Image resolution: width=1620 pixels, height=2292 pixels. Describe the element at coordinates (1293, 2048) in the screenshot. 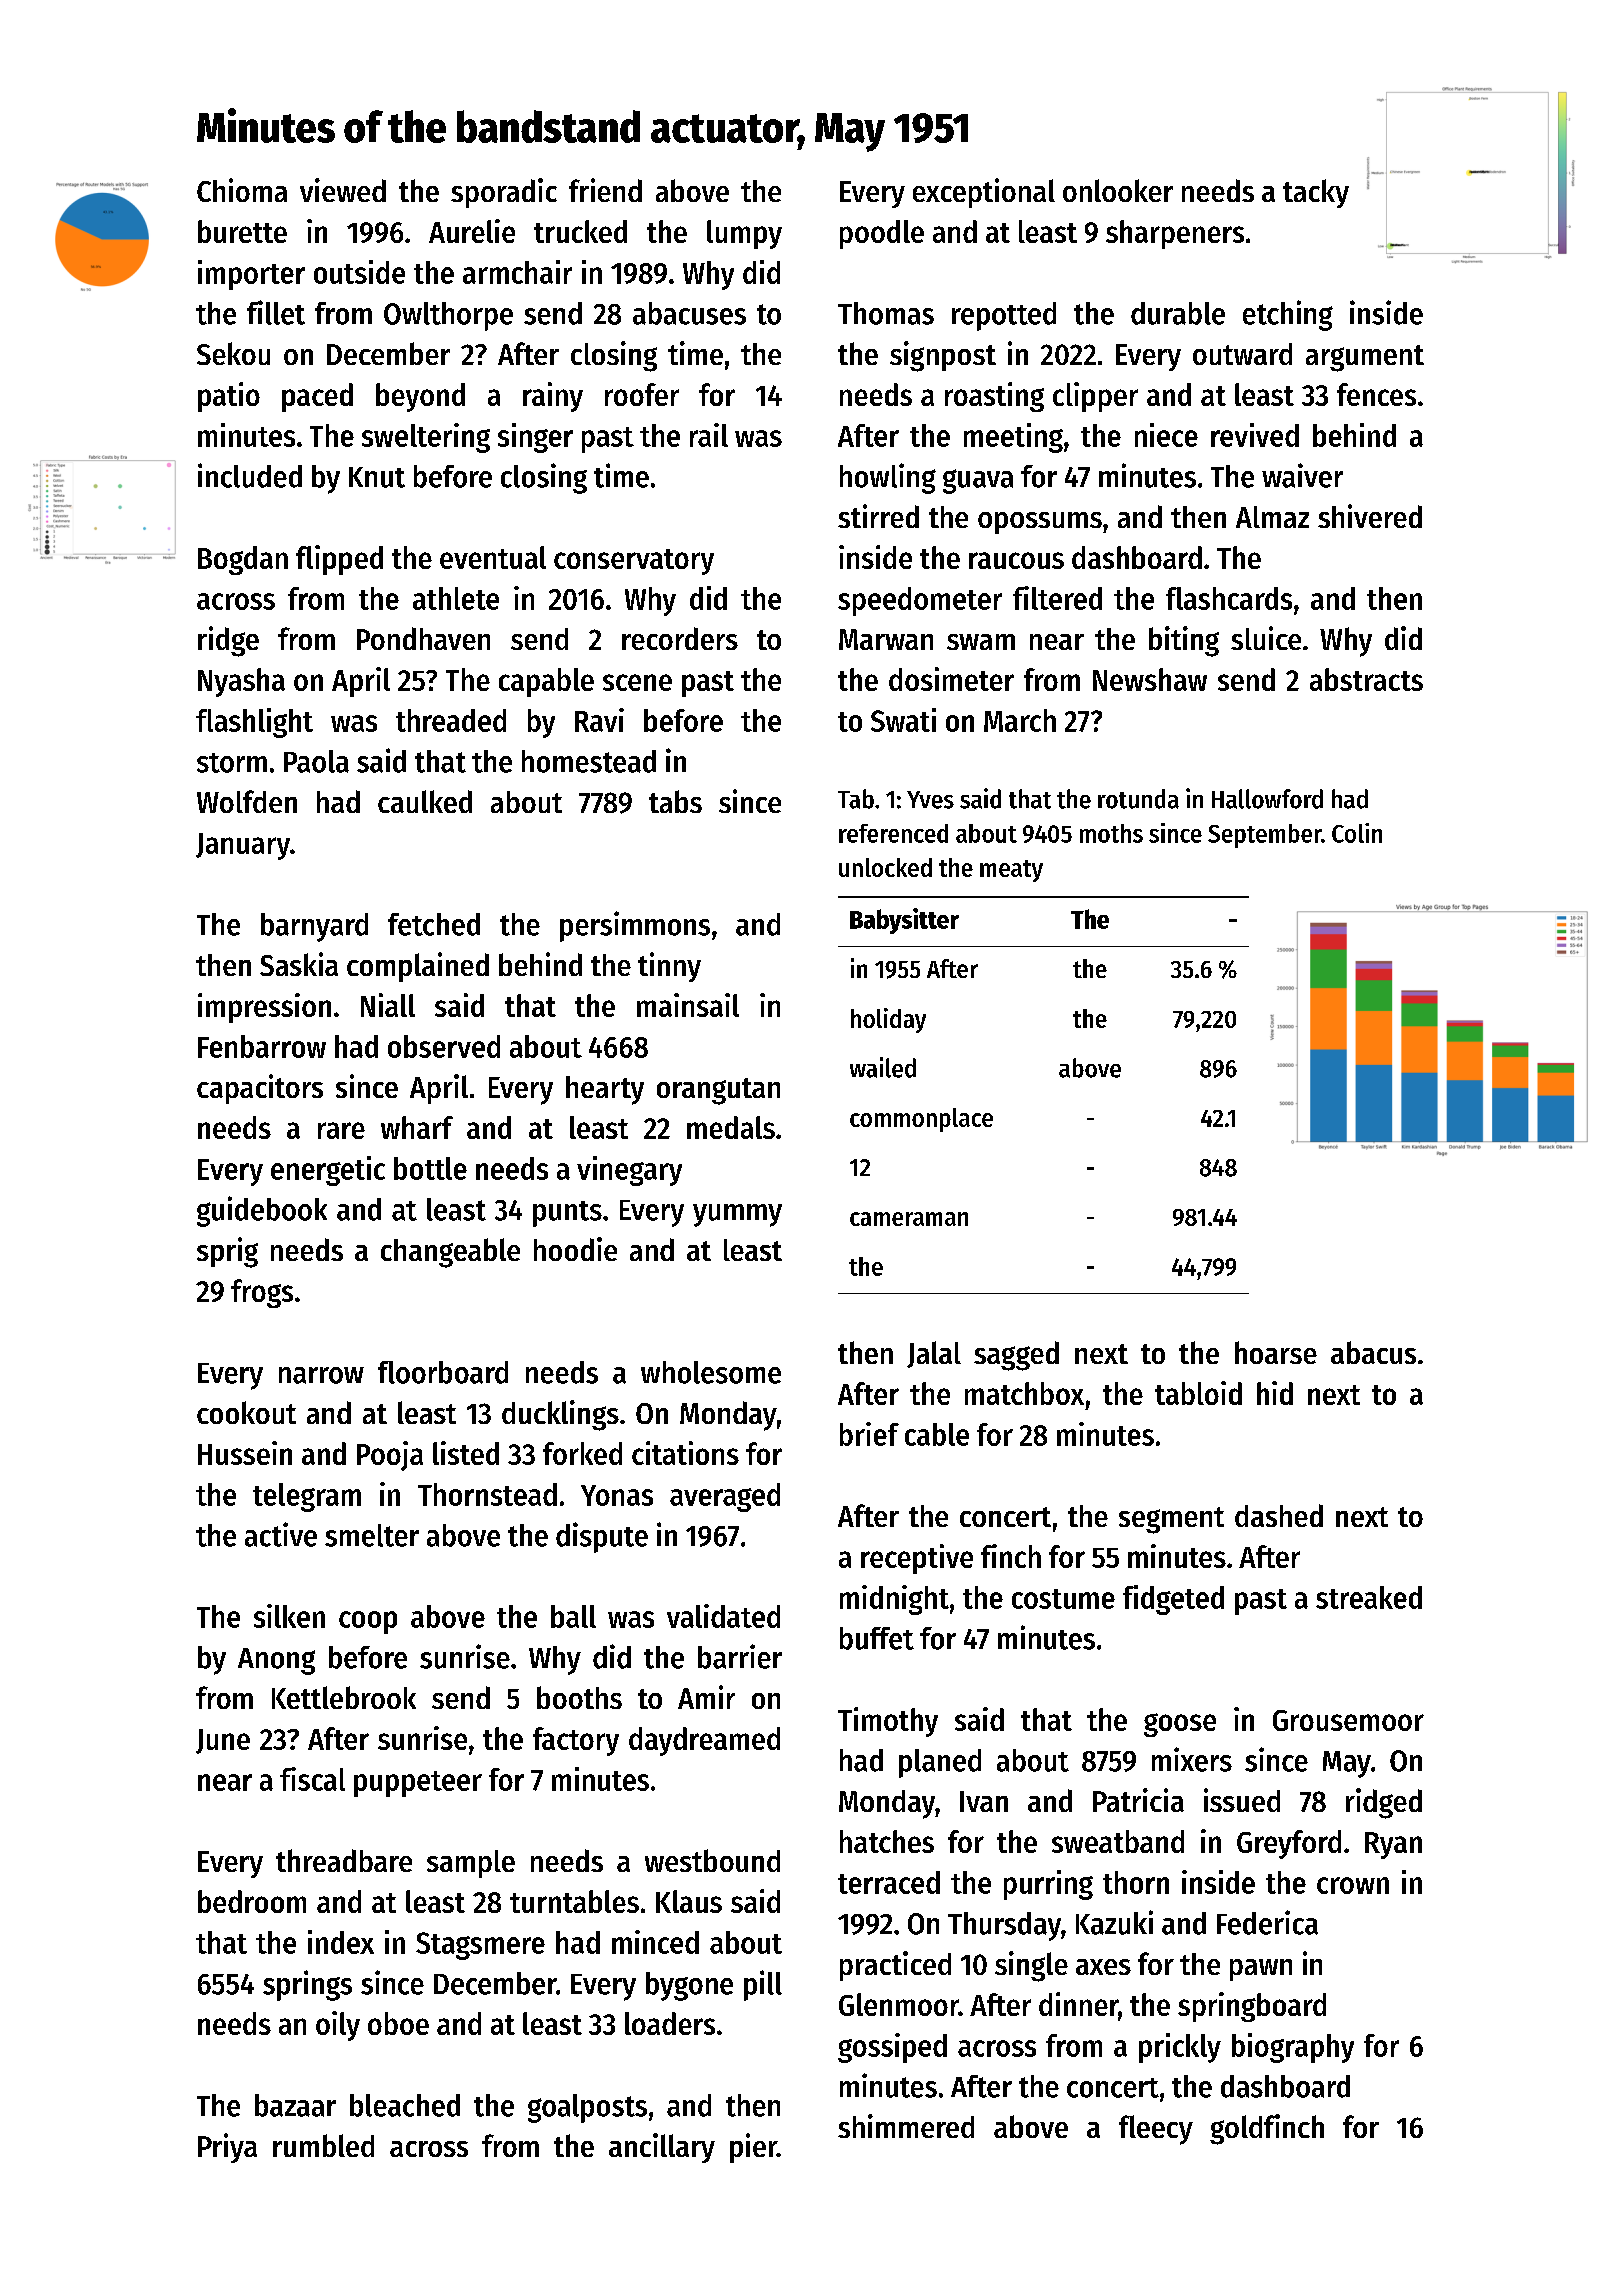

I see `biography` at that location.
